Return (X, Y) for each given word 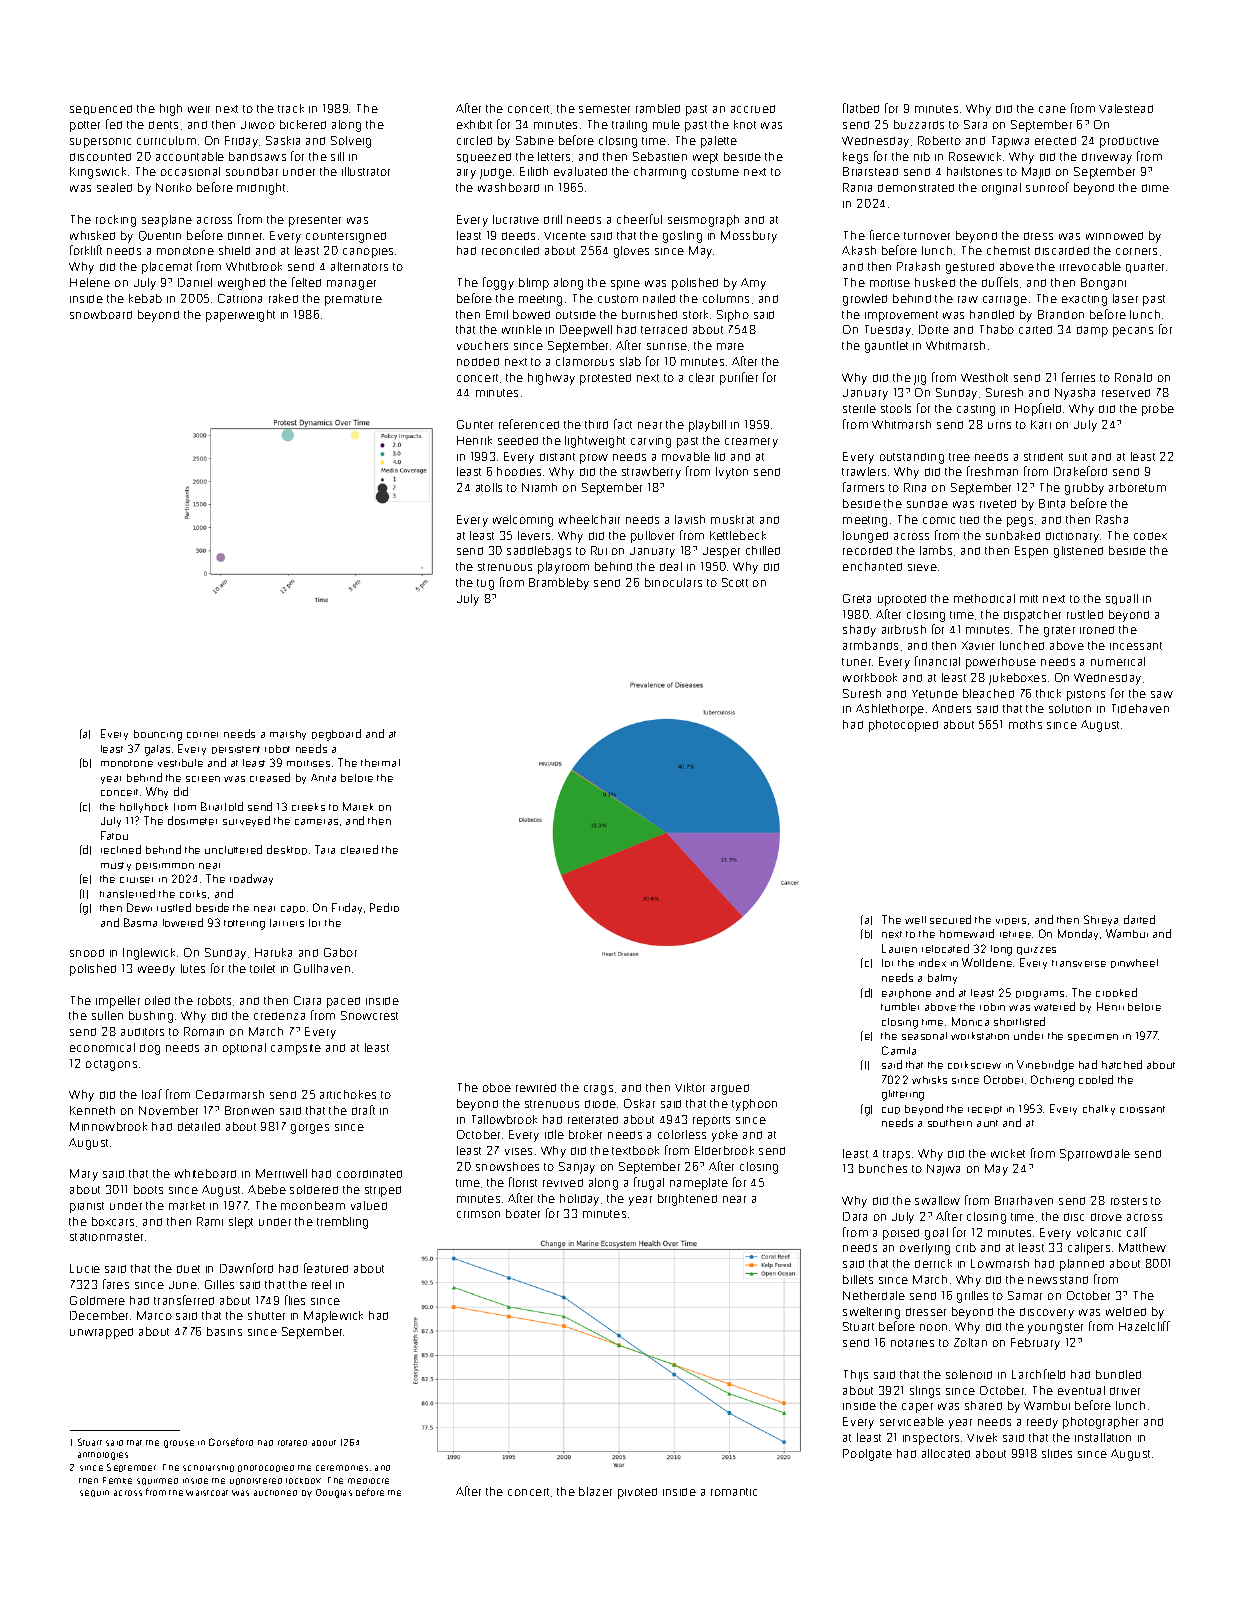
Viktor (690, 1087)
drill (553, 219)
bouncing (158, 735)
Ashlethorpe (890, 710)
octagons (111, 1065)
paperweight (240, 316)
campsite (296, 1049)
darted (1139, 919)
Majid (1036, 173)
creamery (751, 443)
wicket (1008, 1153)
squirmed (157, 1481)
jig (920, 380)
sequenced (101, 110)
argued (730, 1089)
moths (1025, 724)
